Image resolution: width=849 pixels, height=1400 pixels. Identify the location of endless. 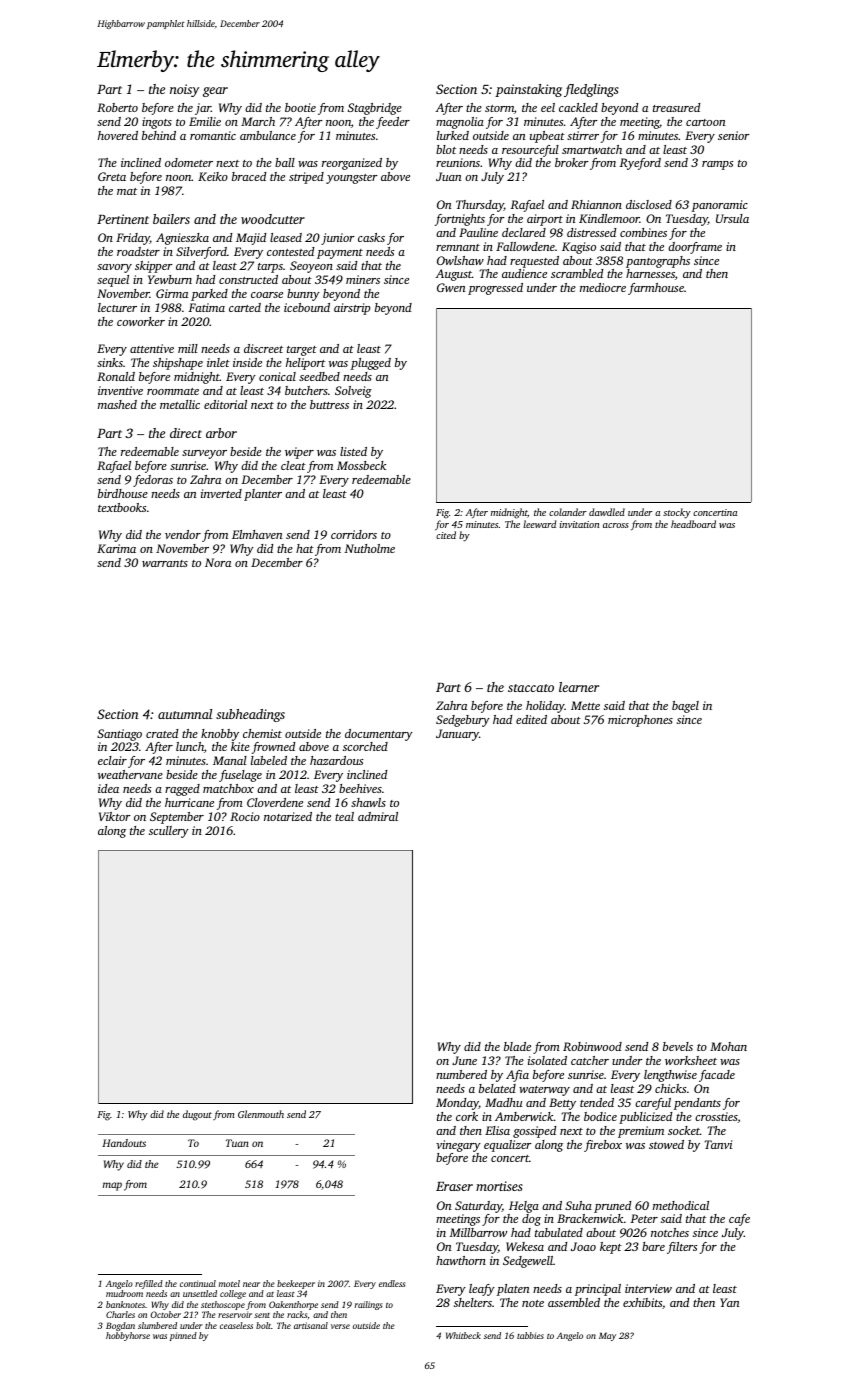
(392, 1283).
